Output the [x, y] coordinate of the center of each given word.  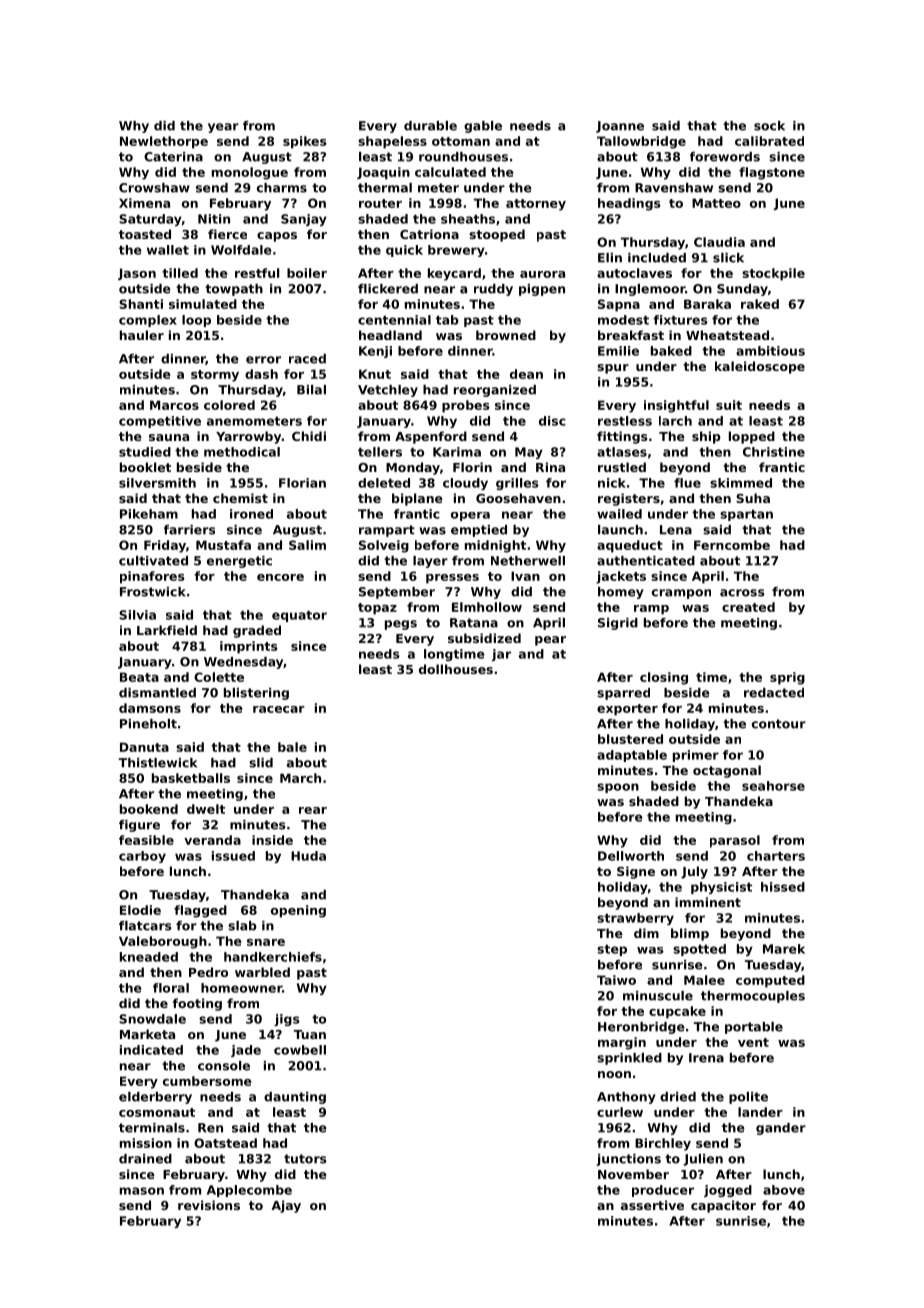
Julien [703, 1160]
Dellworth [631, 856]
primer [696, 756]
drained [145, 1159]
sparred [623, 694]
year [223, 128]
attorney [536, 205]
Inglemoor [650, 290]
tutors [305, 1159]
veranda [212, 840]
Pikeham [149, 514]
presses [452, 579]
